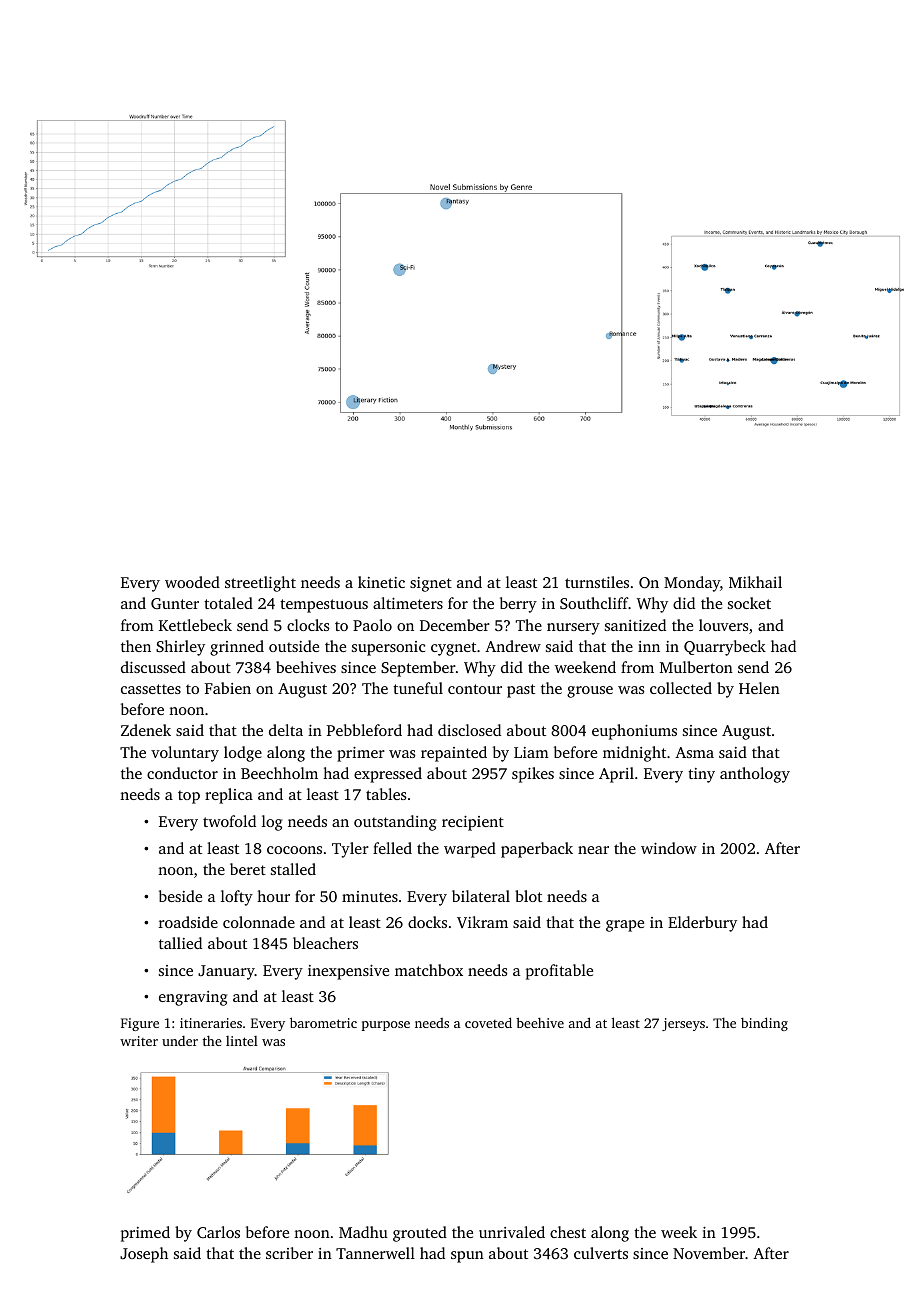 The height and width of the screenshot is (1308, 924). Describe the element at coordinates (625, 926) in the screenshot. I see `grape` at that location.
